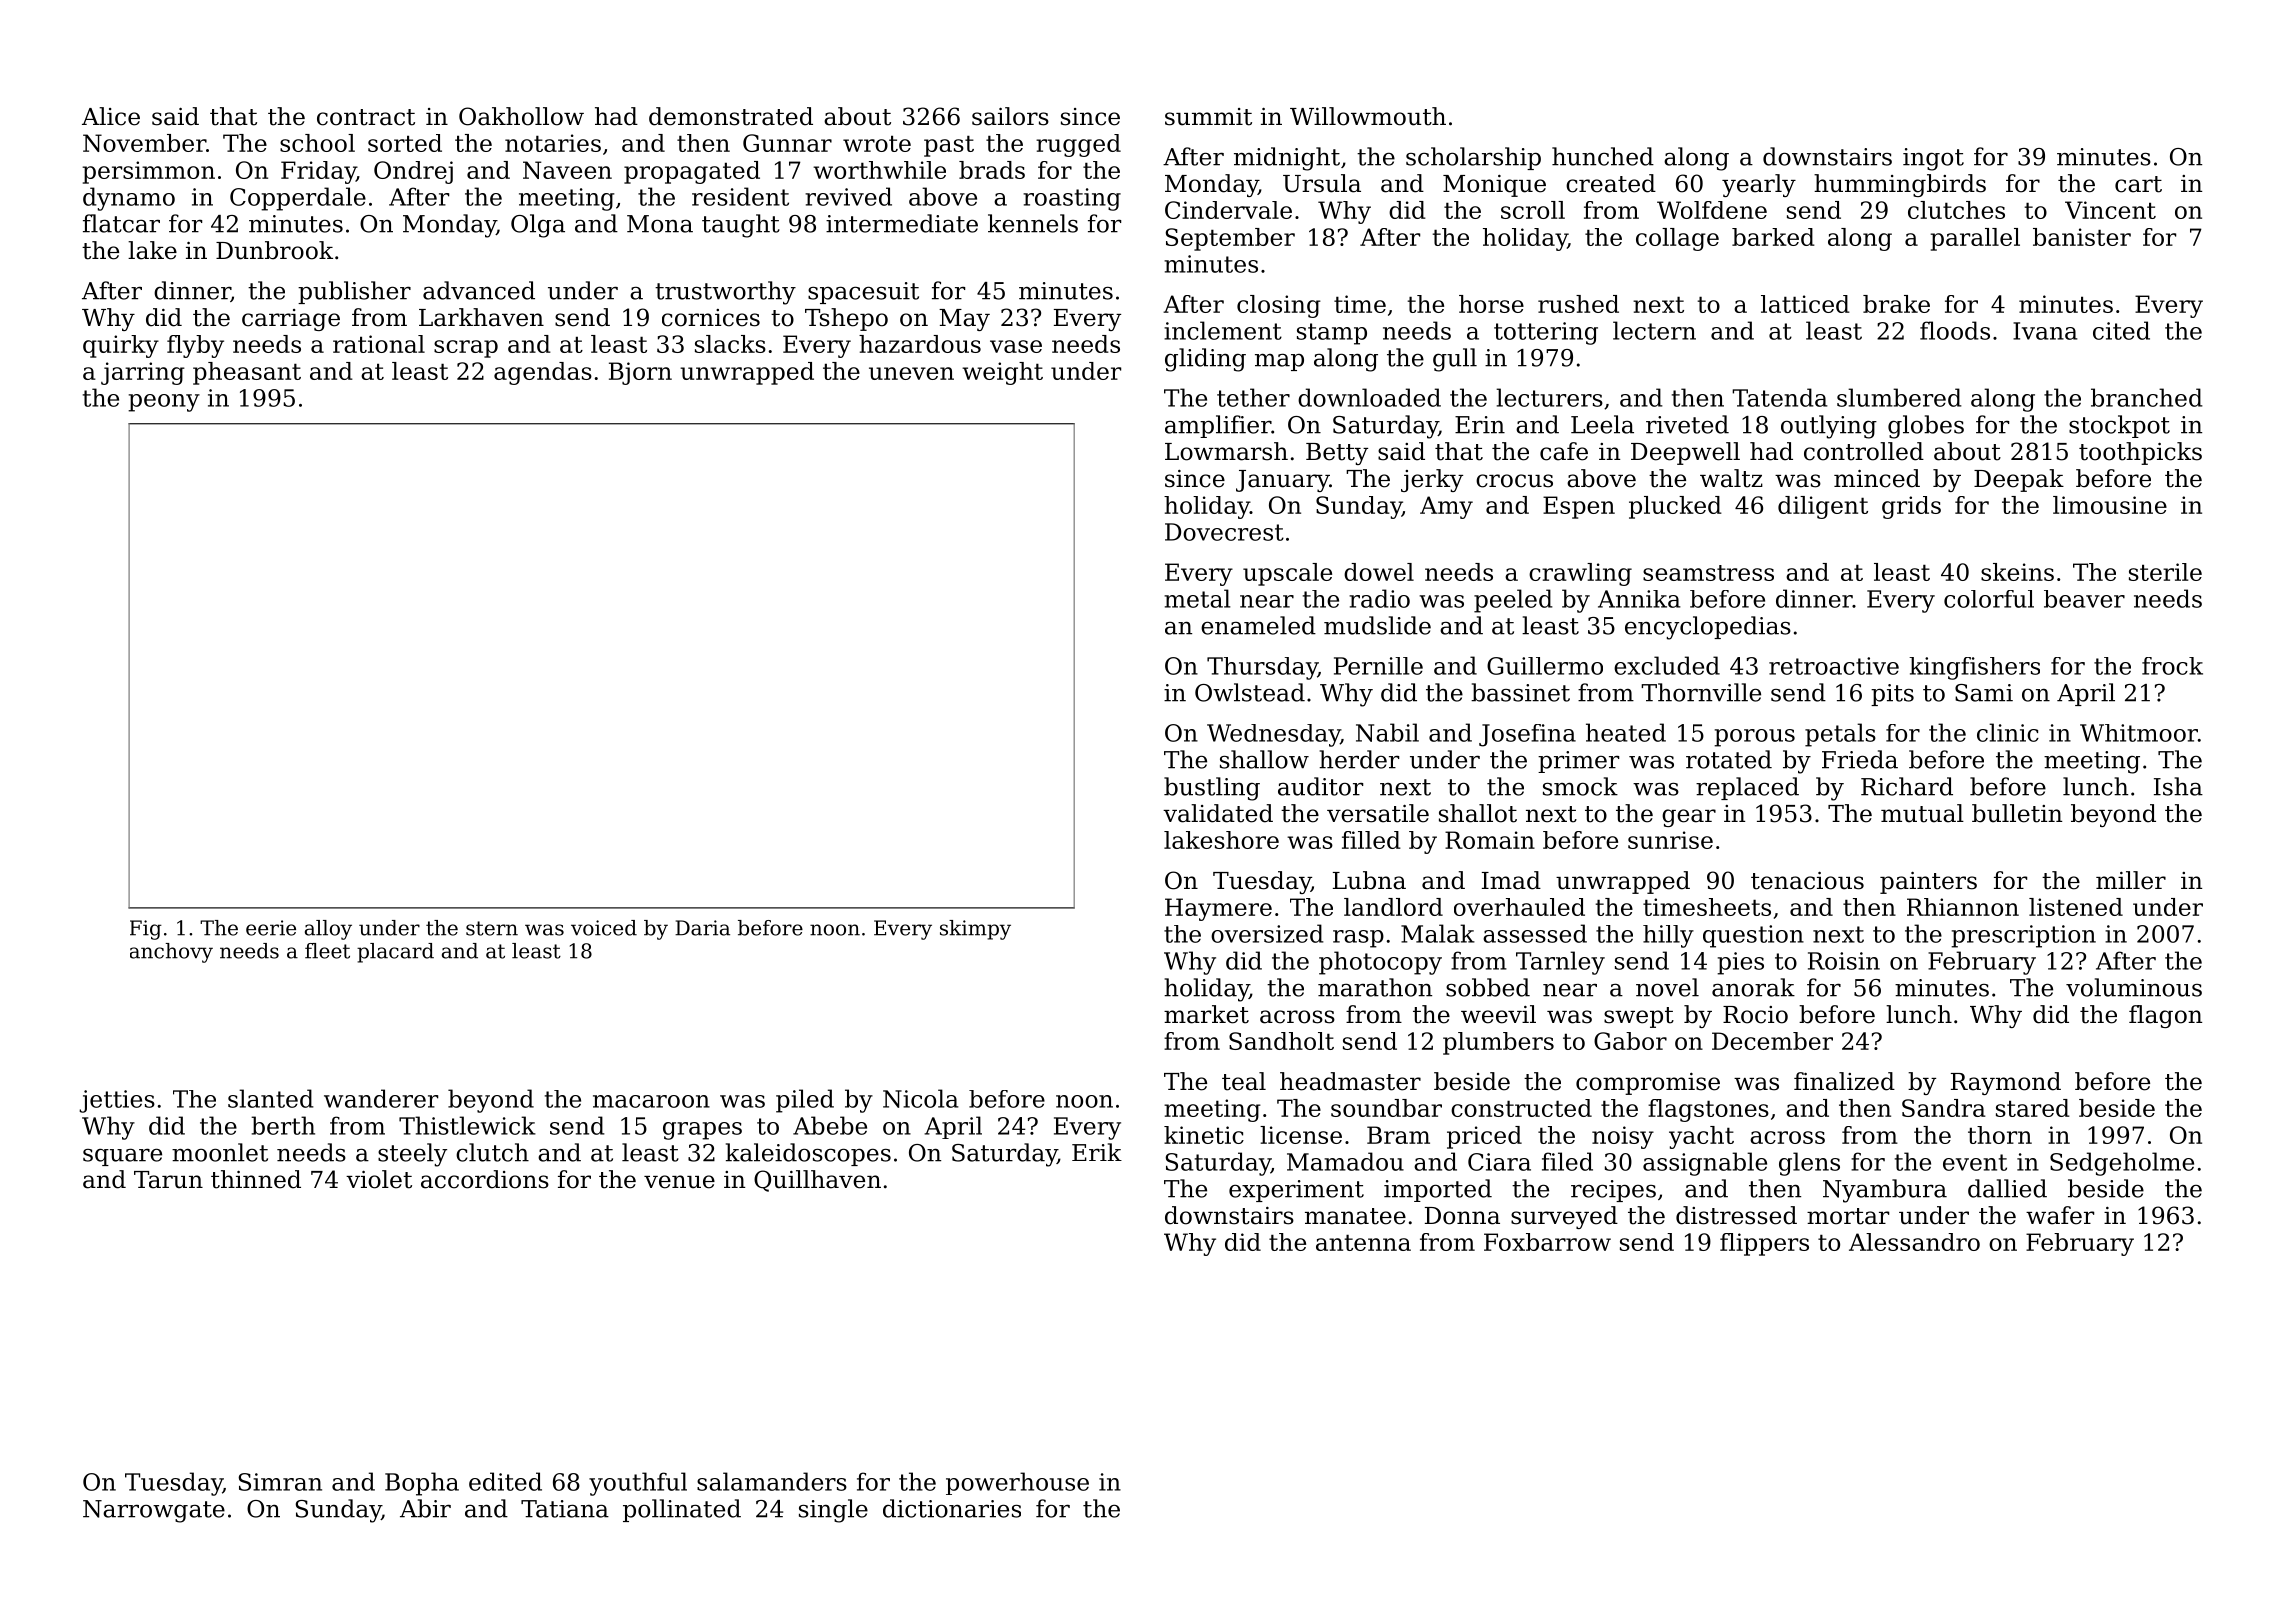 The height and width of the screenshot is (1616, 2285). Describe the element at coordinates (164, 403) in the screenshot. I see `peony` at that location.
